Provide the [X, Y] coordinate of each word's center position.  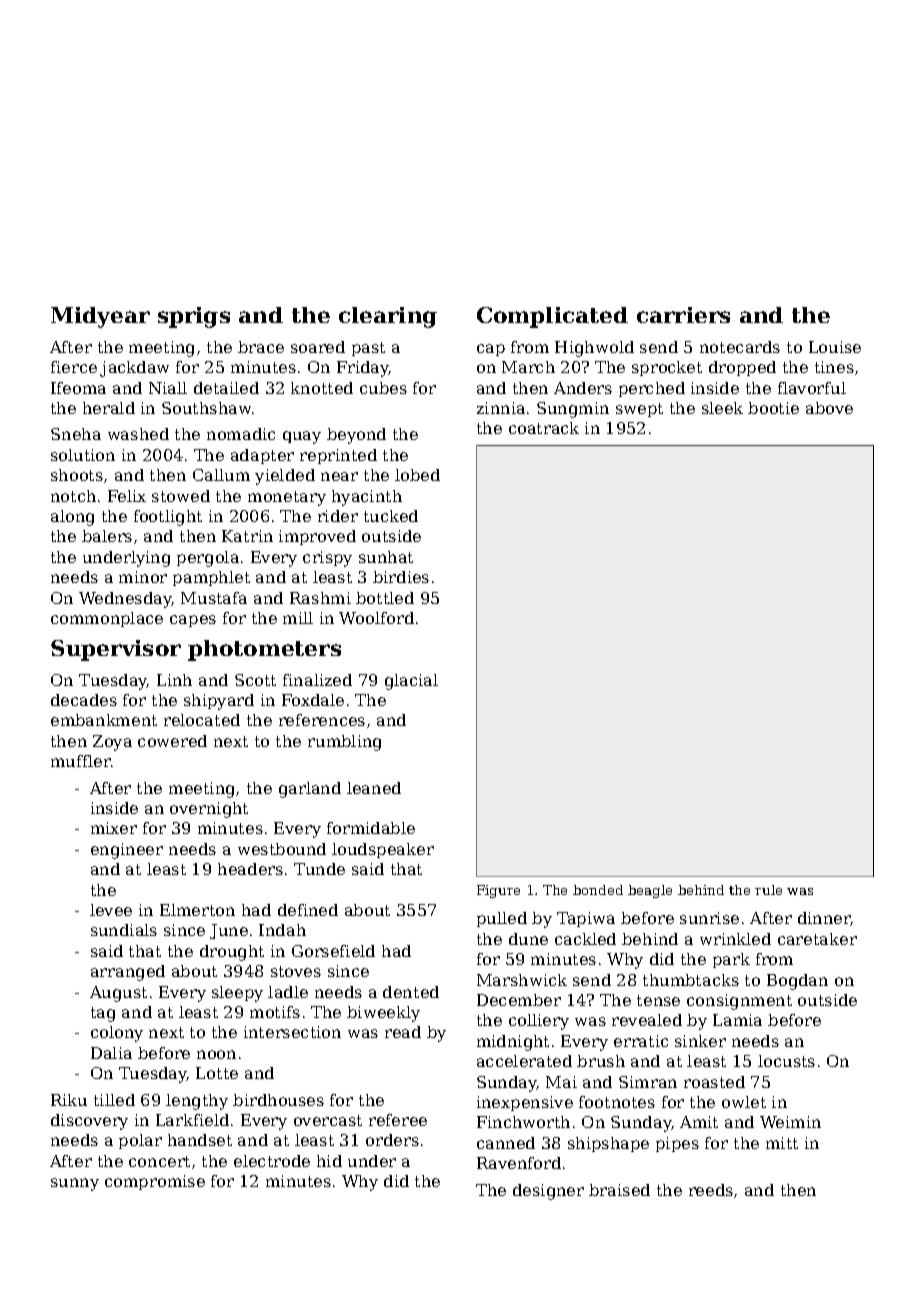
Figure [498, 891]
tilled [114, 1100]
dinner [824, 919]
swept [639, 410]
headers [250, 869]
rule [768, 890]
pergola [208, 559]
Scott [255, 680]
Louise [835, 347]
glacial [411, 682]
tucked [391, 516]
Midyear [100, 317]
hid [329, 1161]
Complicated [552, 317]
